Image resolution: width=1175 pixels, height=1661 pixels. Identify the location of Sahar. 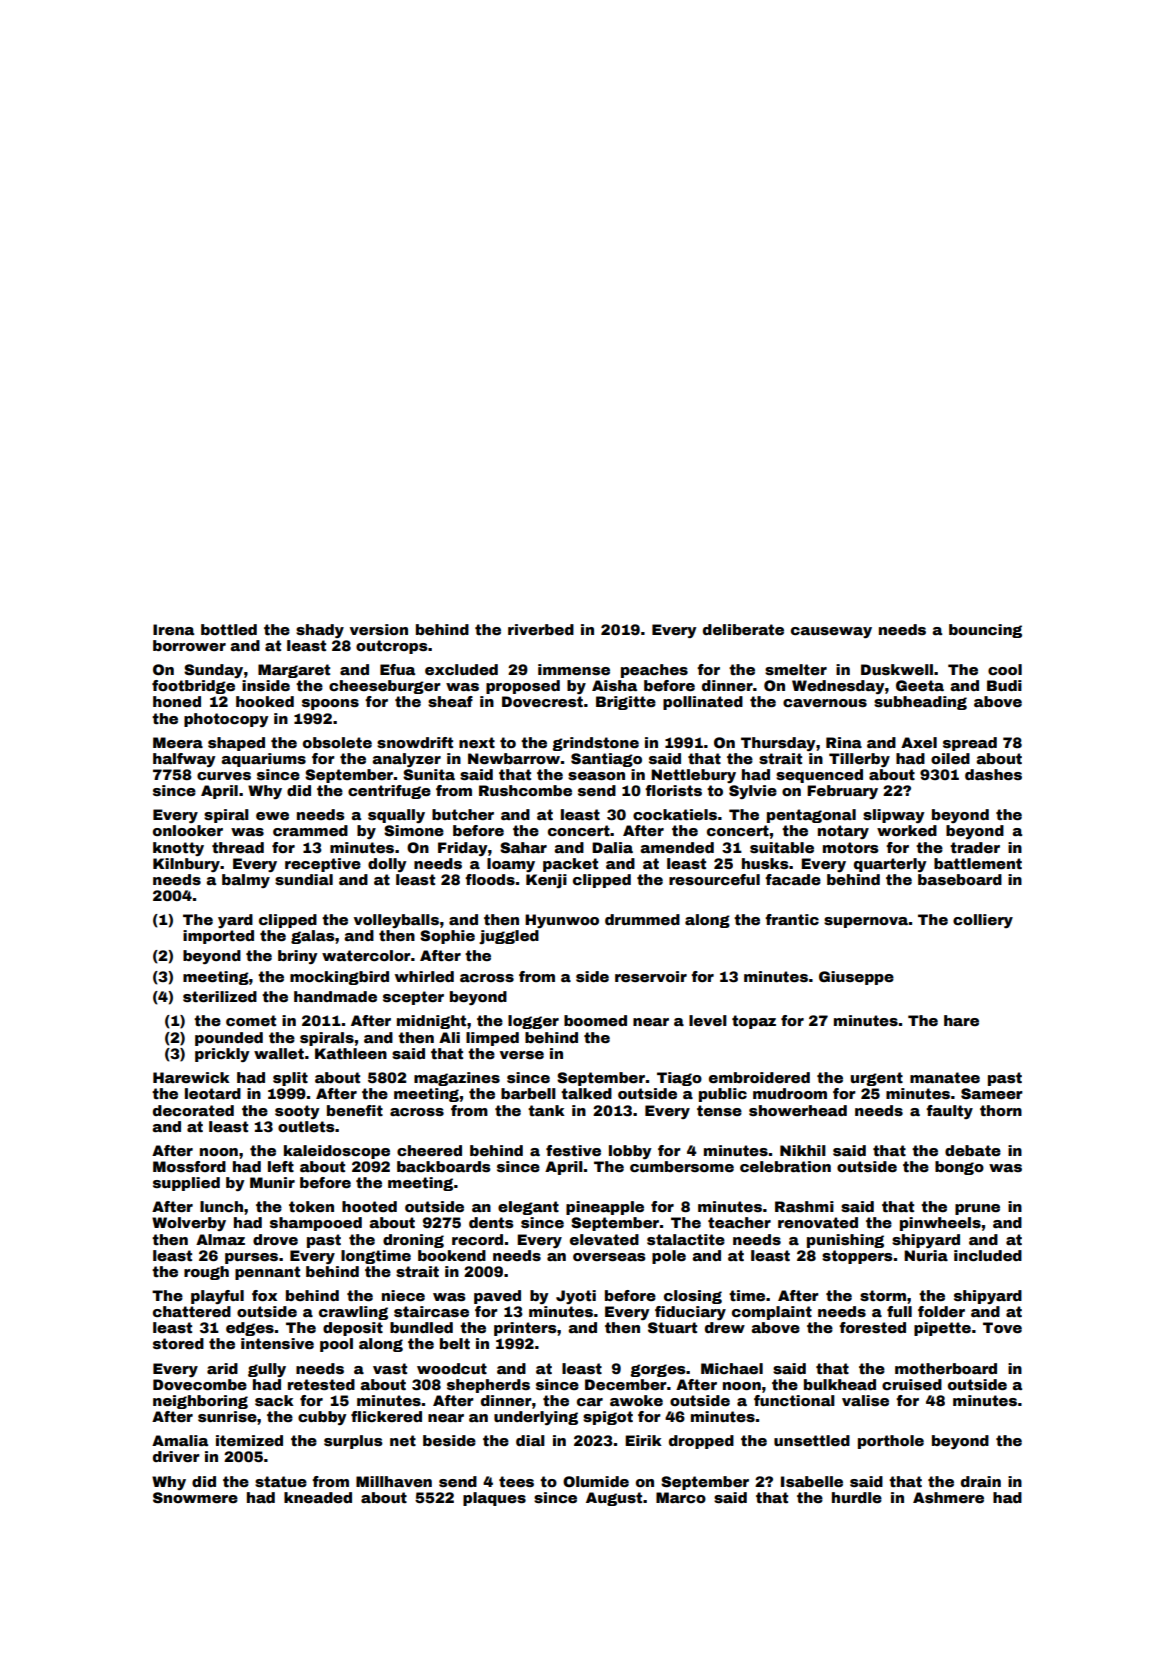
(523, 847).
